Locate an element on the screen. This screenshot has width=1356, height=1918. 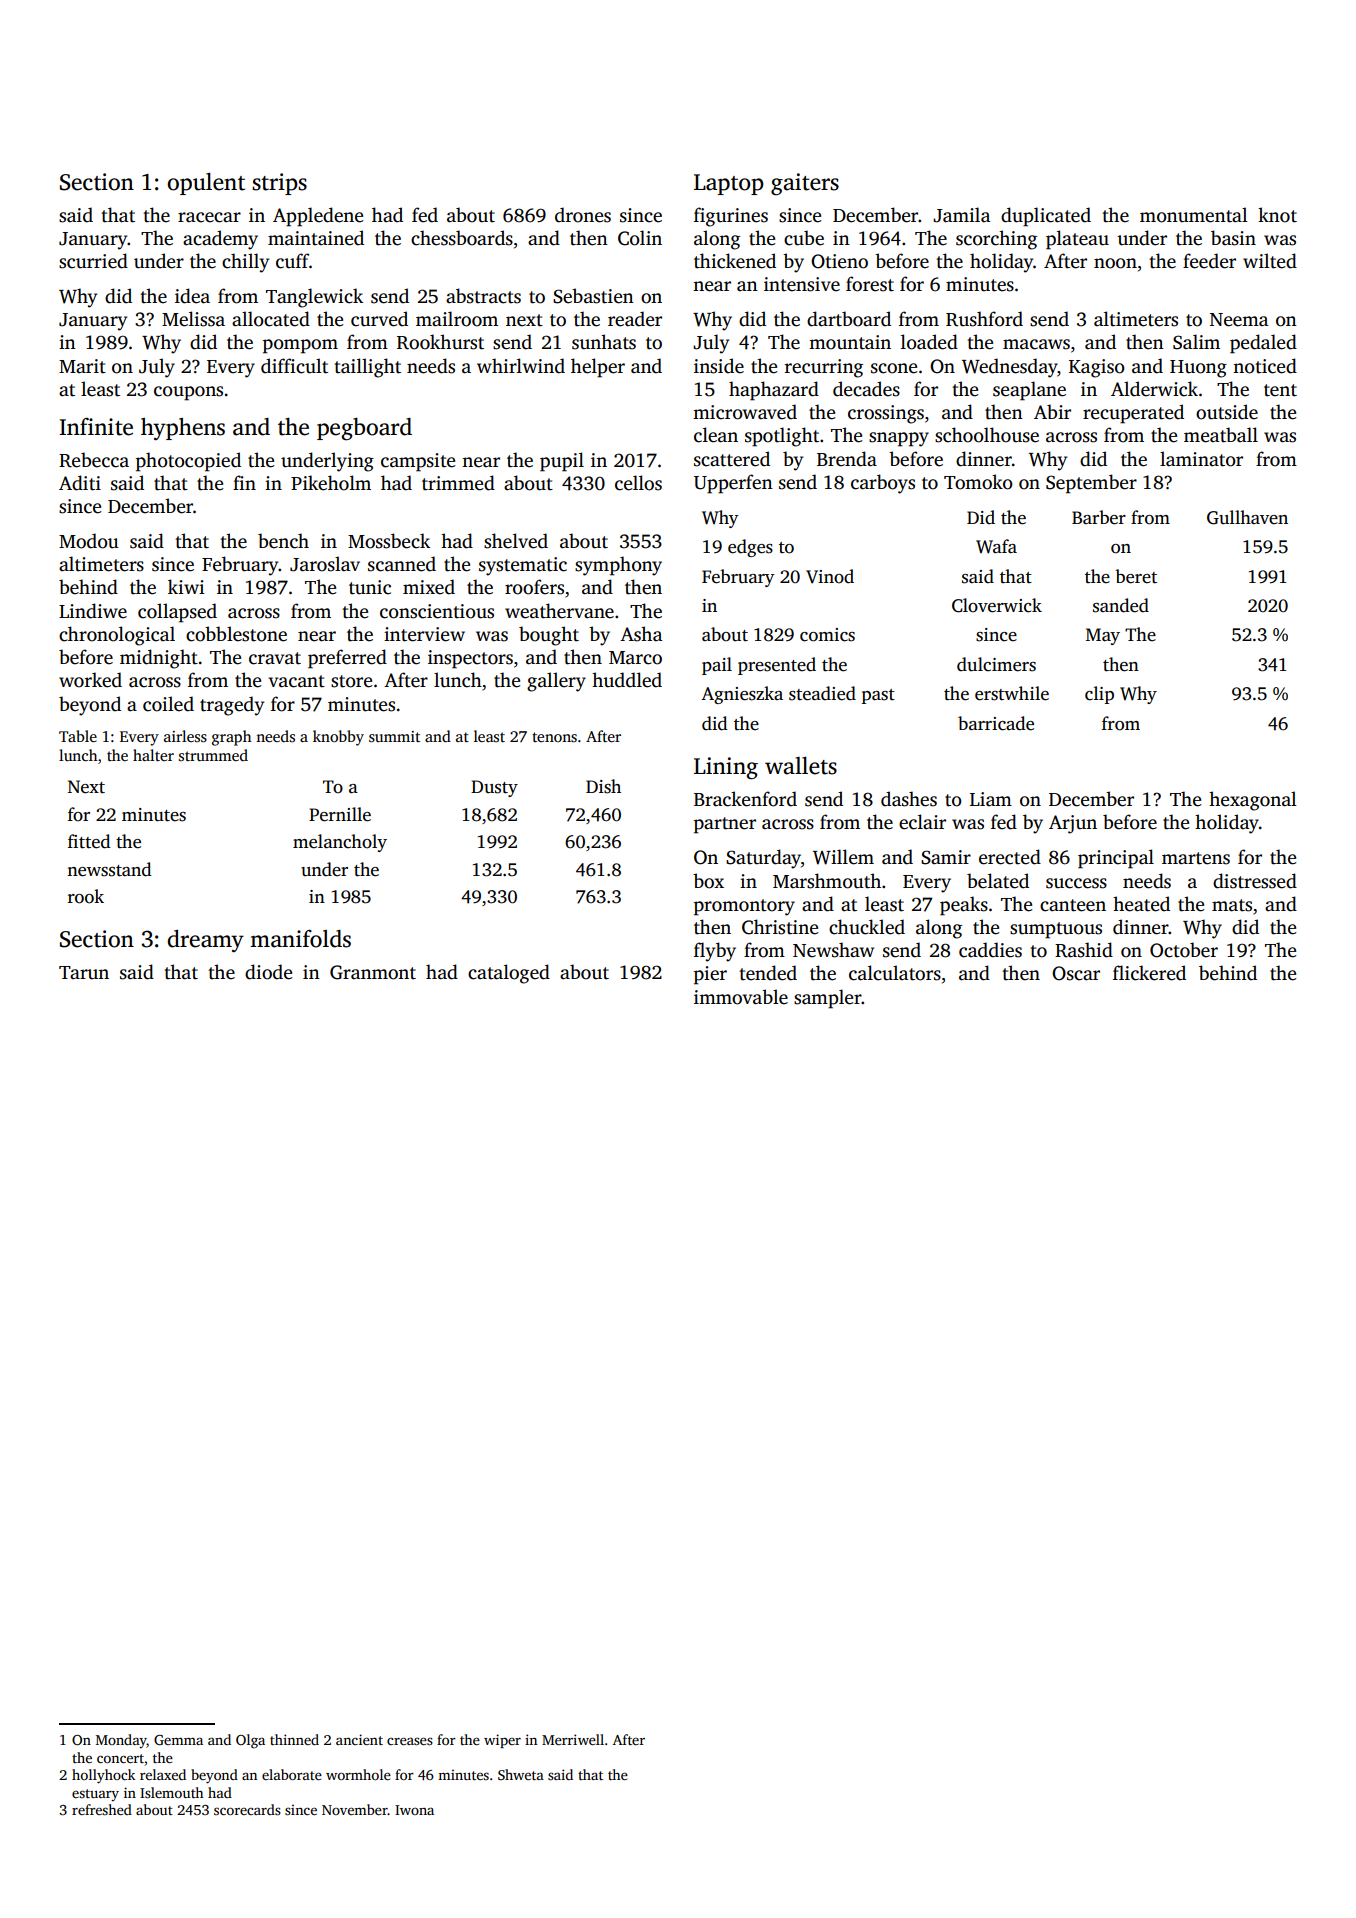
Arjun is located at coordinates (1073, 824).
